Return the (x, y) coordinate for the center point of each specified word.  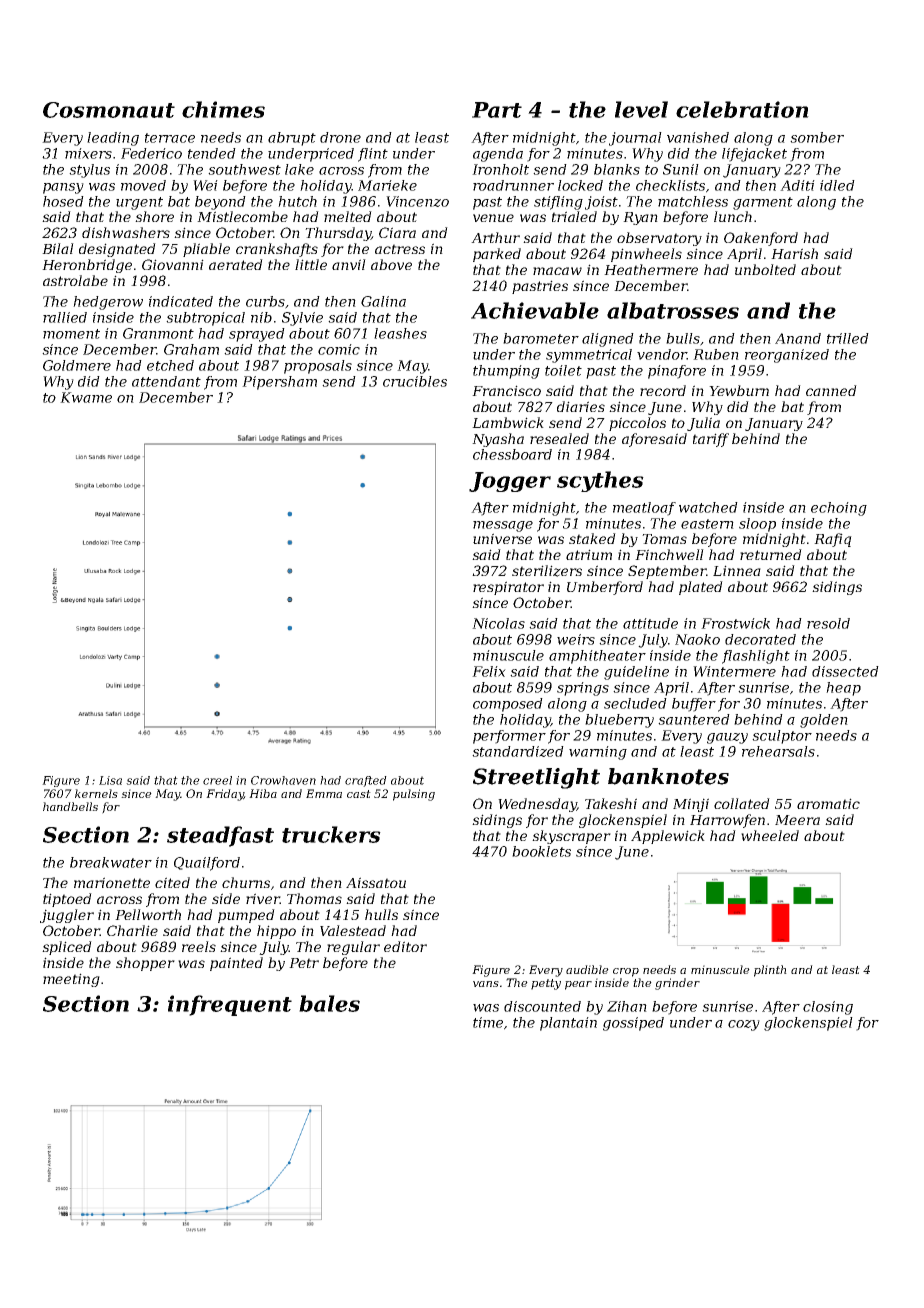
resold (828, 623)
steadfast (220, 836)
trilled (848, 338)
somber (817, 137)
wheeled (770, 835)
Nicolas (498, 623)
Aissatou (376, 882)
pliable (206, 250)
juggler (67, 916)
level (641, 109)
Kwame (86, 397)
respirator (508, 588)
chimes (223, 109)
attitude (650, 623)
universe (502, 538)
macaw (557, 271)
